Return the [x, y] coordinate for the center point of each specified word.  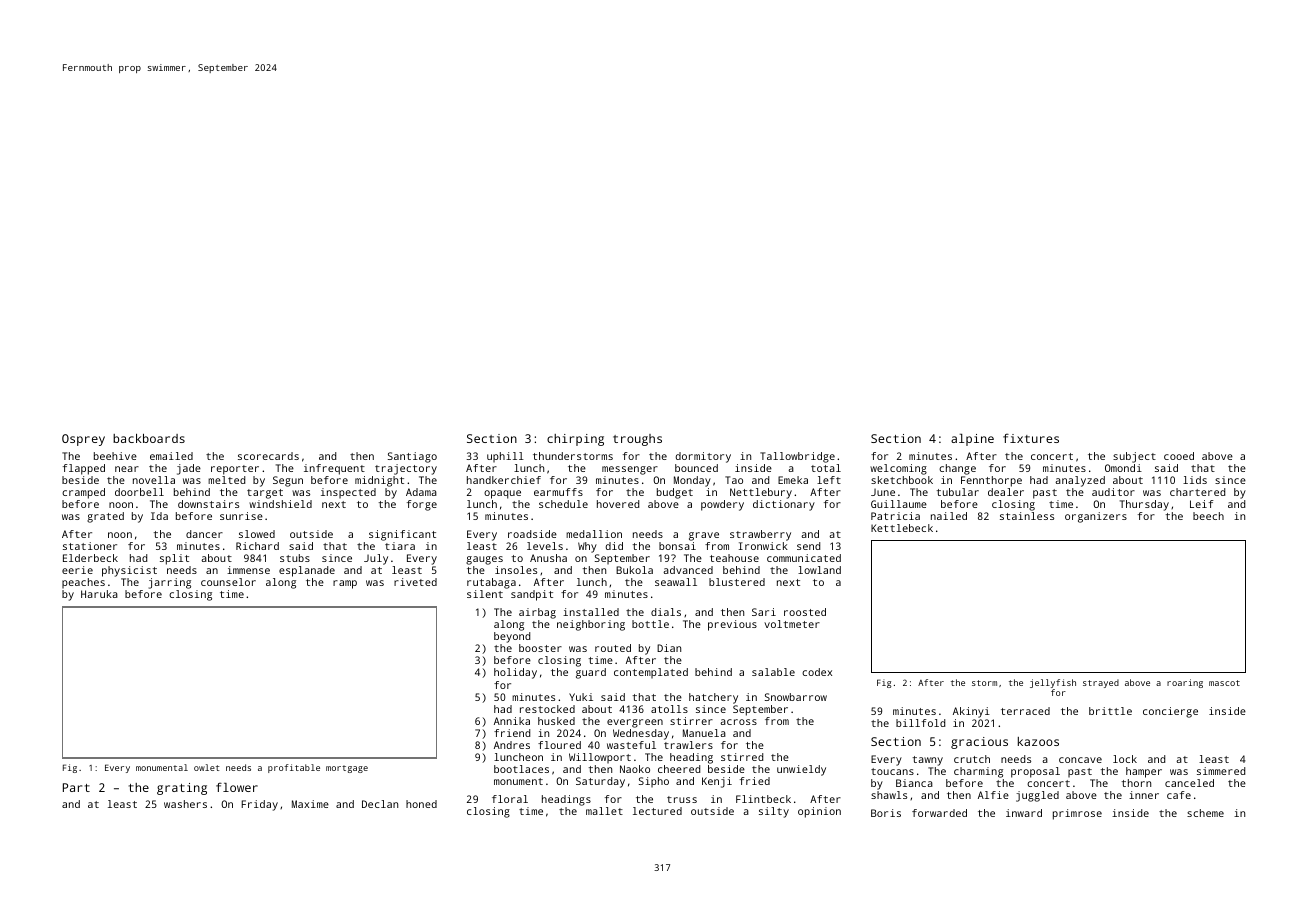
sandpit [532, 595]
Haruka [99, 594]
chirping [575, 440]
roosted [805, 612]
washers [185, 804]
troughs [637, 440]
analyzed [1080, 481]
